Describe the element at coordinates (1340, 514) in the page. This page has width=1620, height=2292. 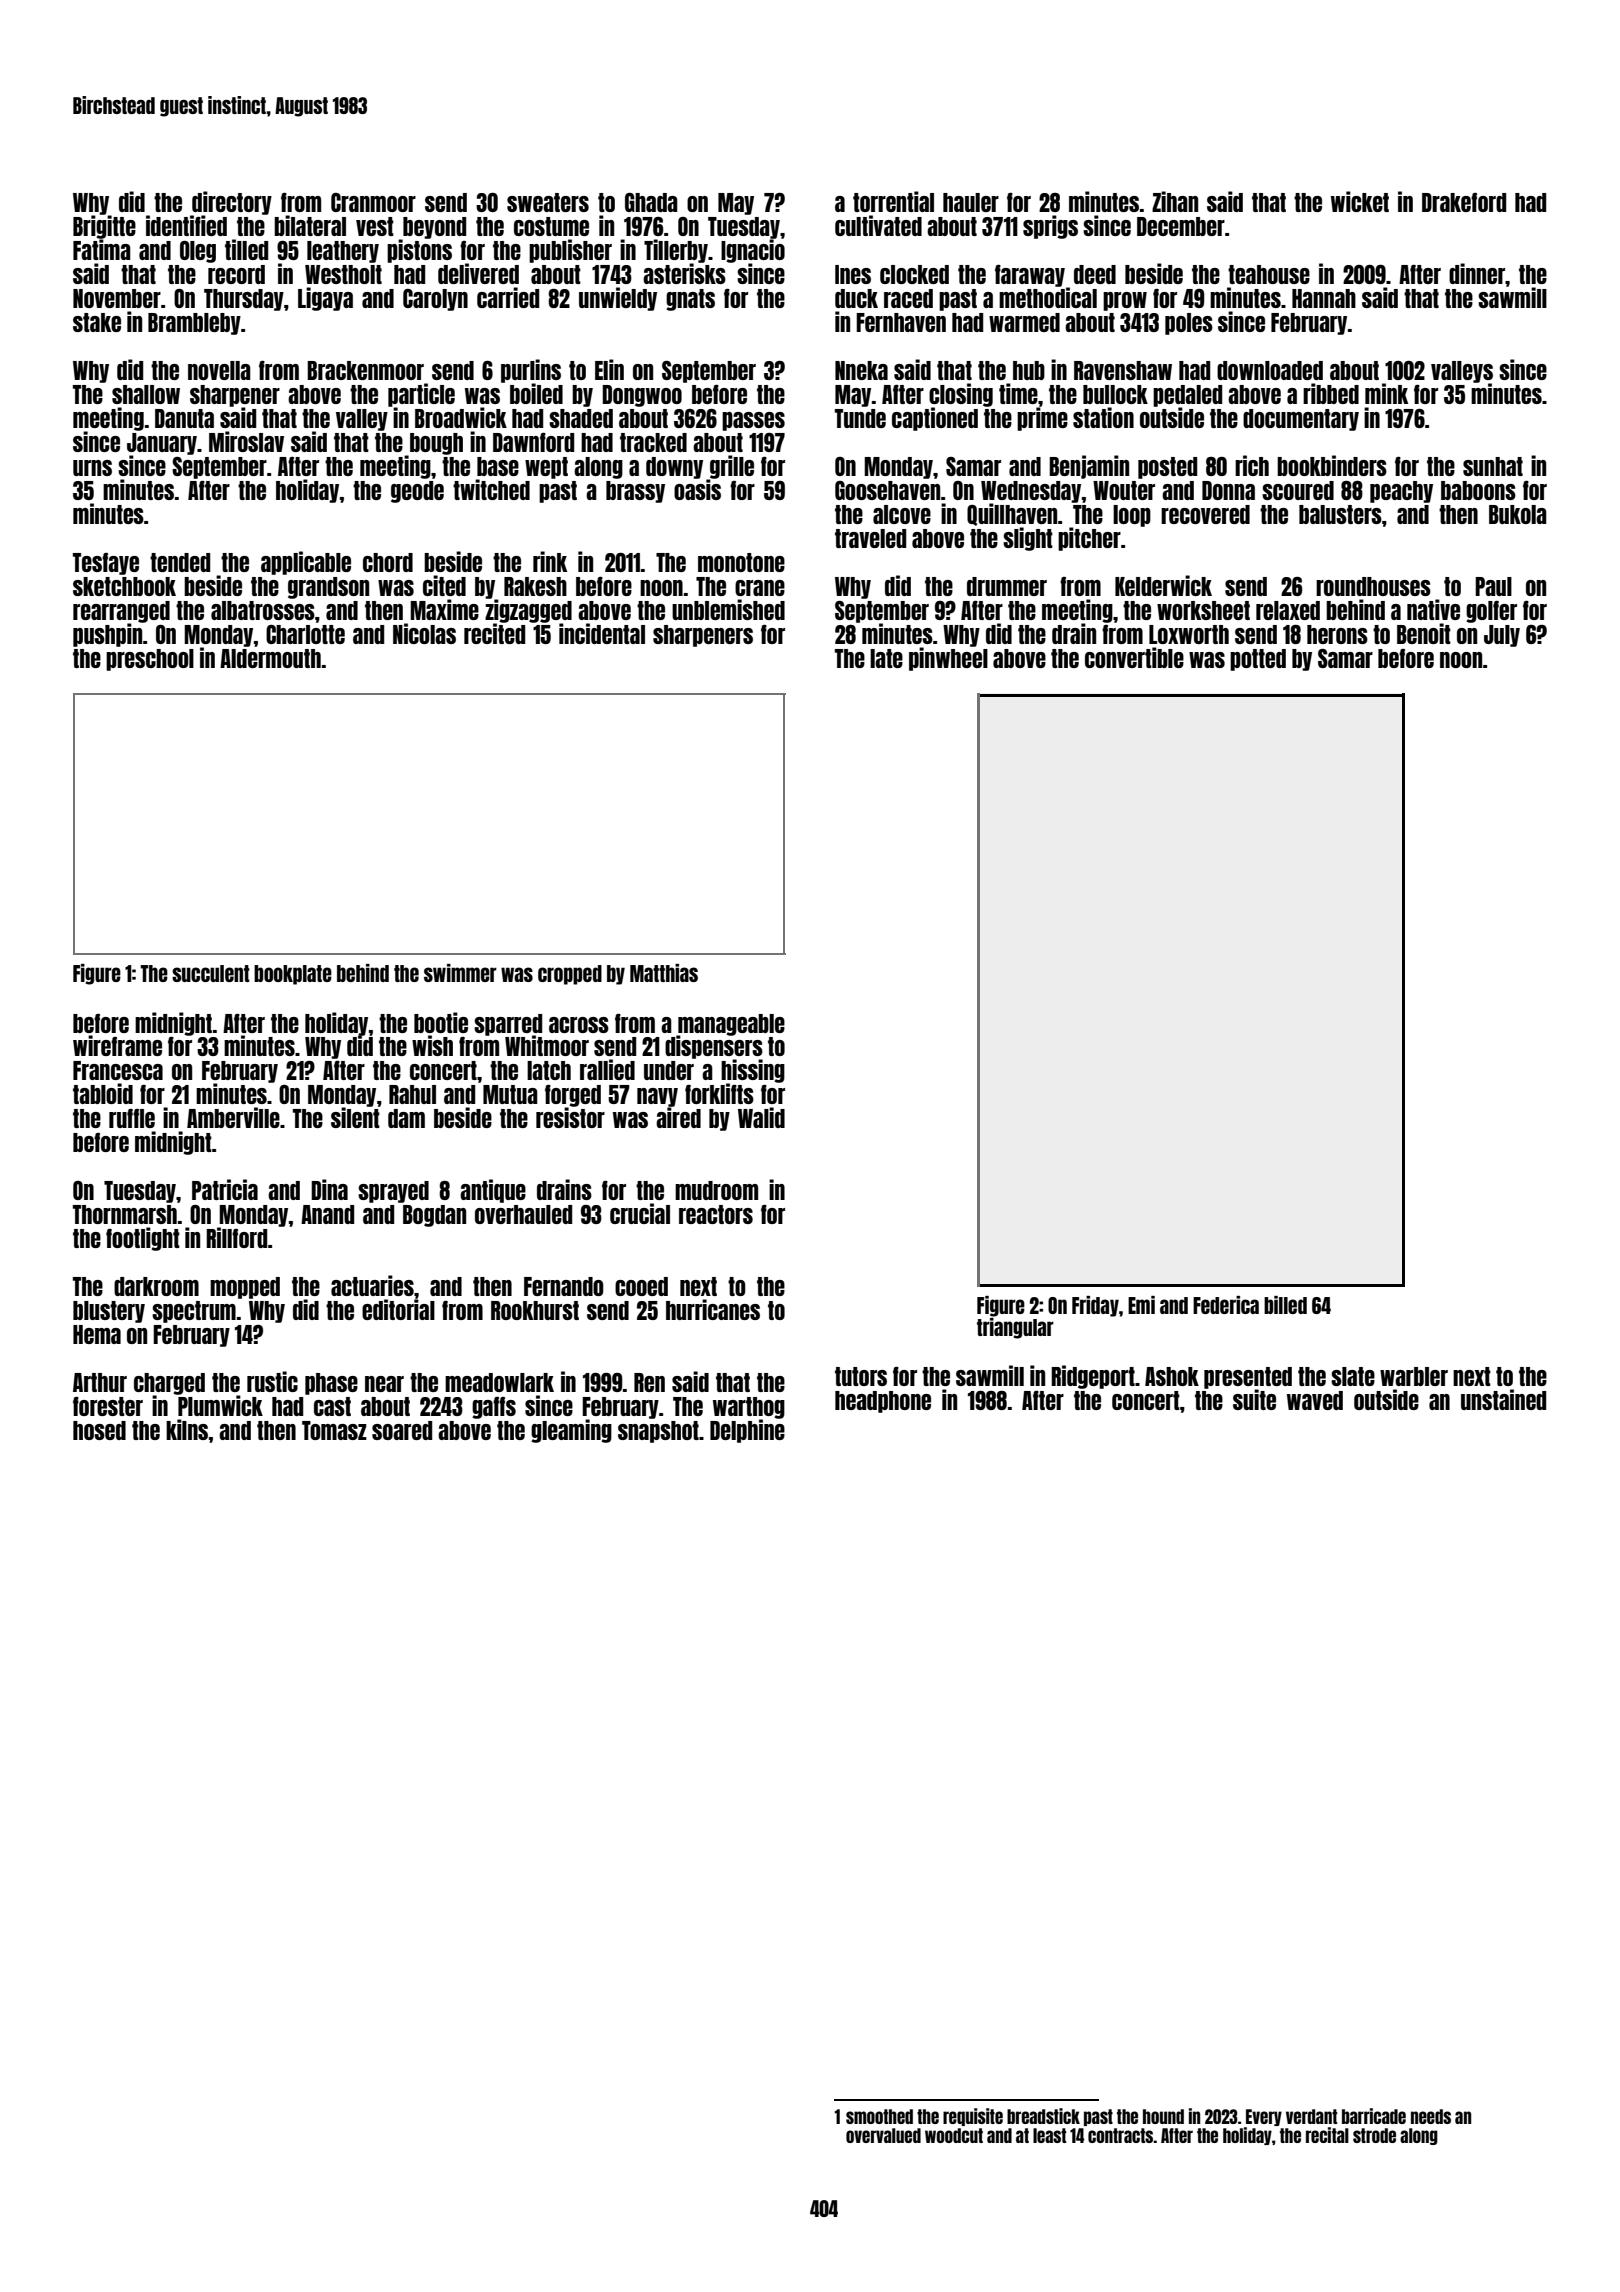
I see `balusters` at that location.
